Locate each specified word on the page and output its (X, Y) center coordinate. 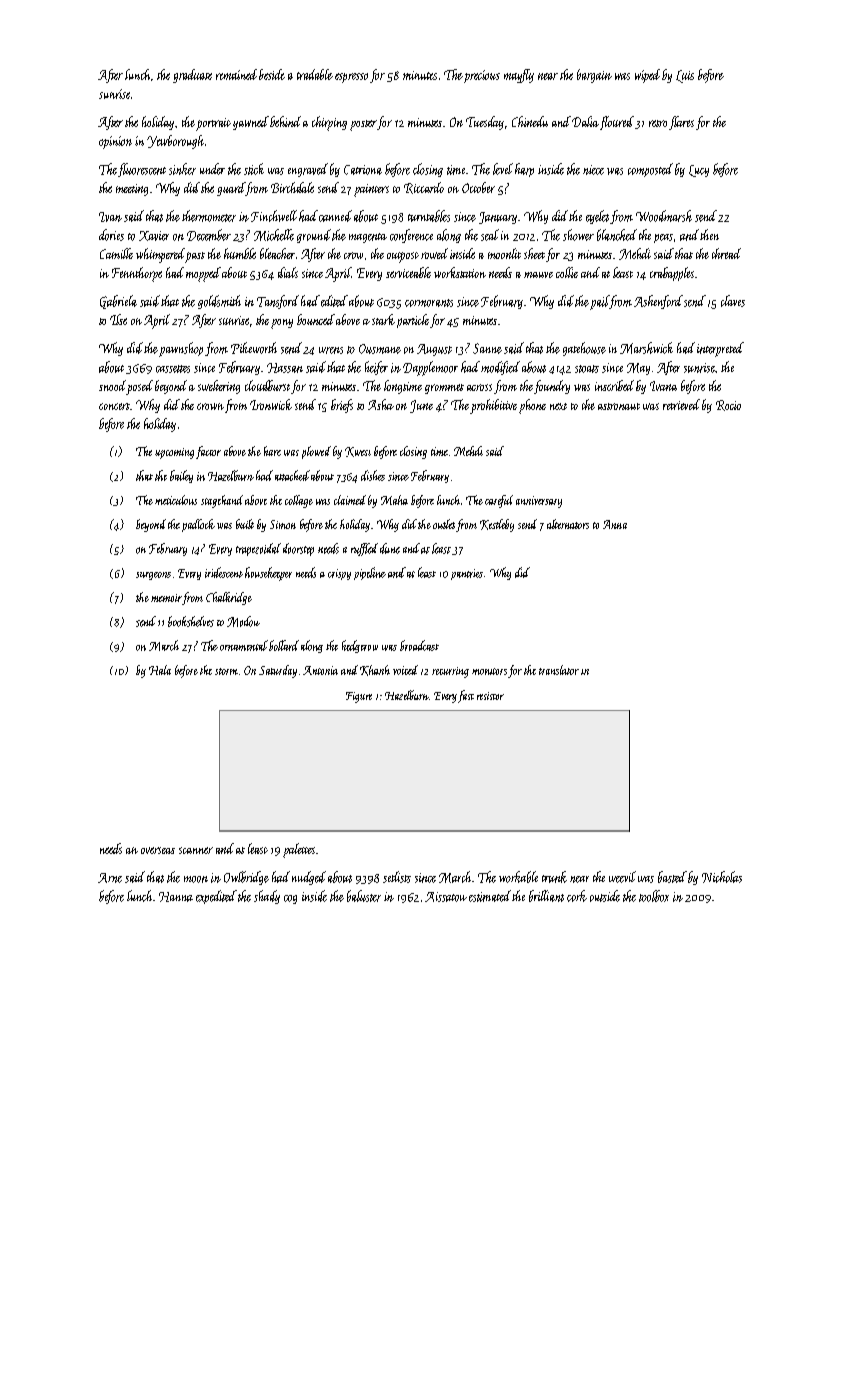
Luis (685, 76)
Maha (394, 500)
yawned (251, 123)
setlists (397, 877)
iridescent (224, 572)
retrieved (681, 404)
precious (482, 76)
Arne (110, 878)
